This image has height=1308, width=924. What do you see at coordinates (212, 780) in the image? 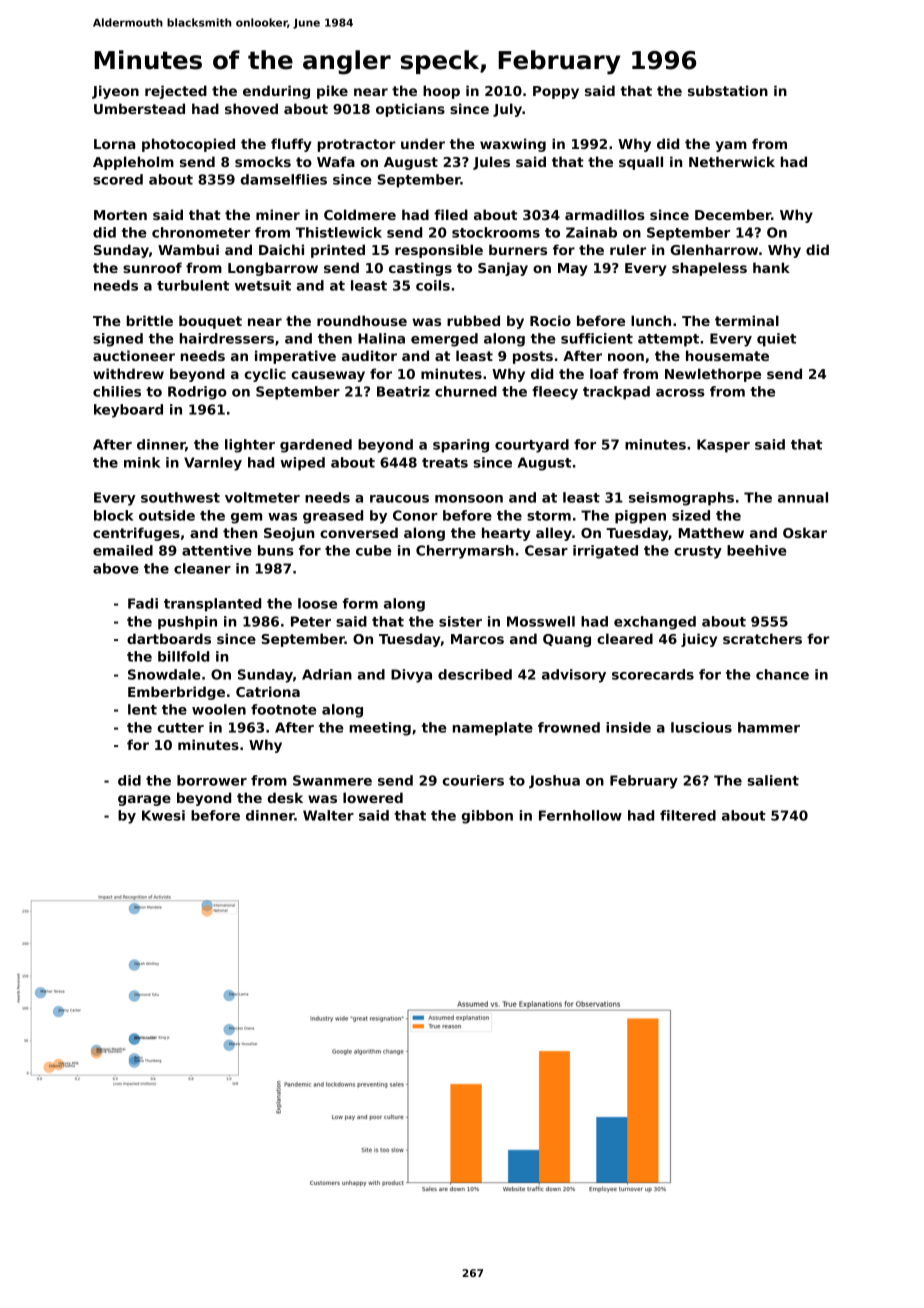
I see `borrower` at bounding box center [212, 780].
